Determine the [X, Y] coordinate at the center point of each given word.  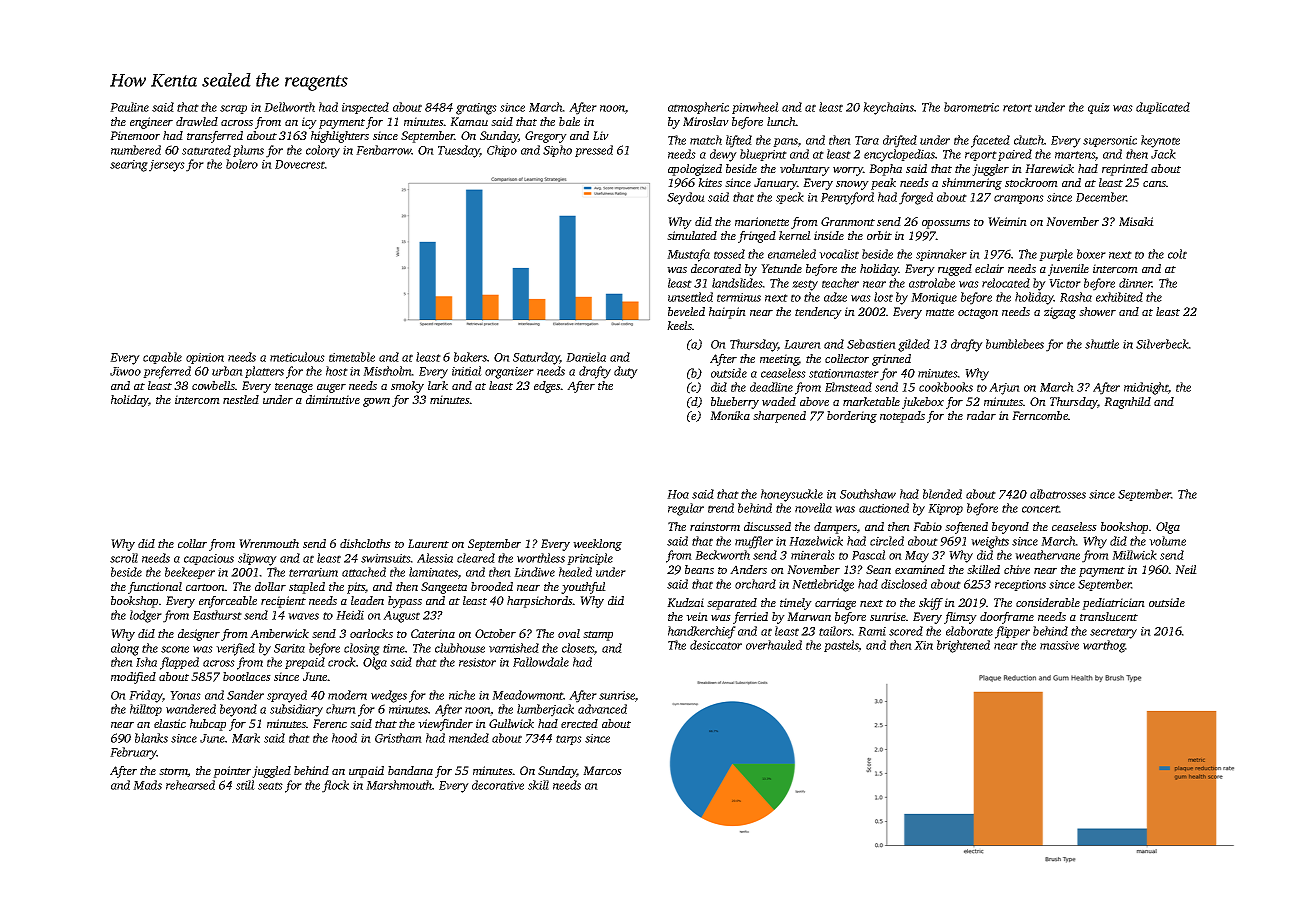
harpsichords [540, 602]
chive [1017, 569]
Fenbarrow [384, 150]
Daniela [586, 357]
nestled [241, 399]
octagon [978, 314]
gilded [914, 345]
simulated [692, 235]
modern [347, 695]
